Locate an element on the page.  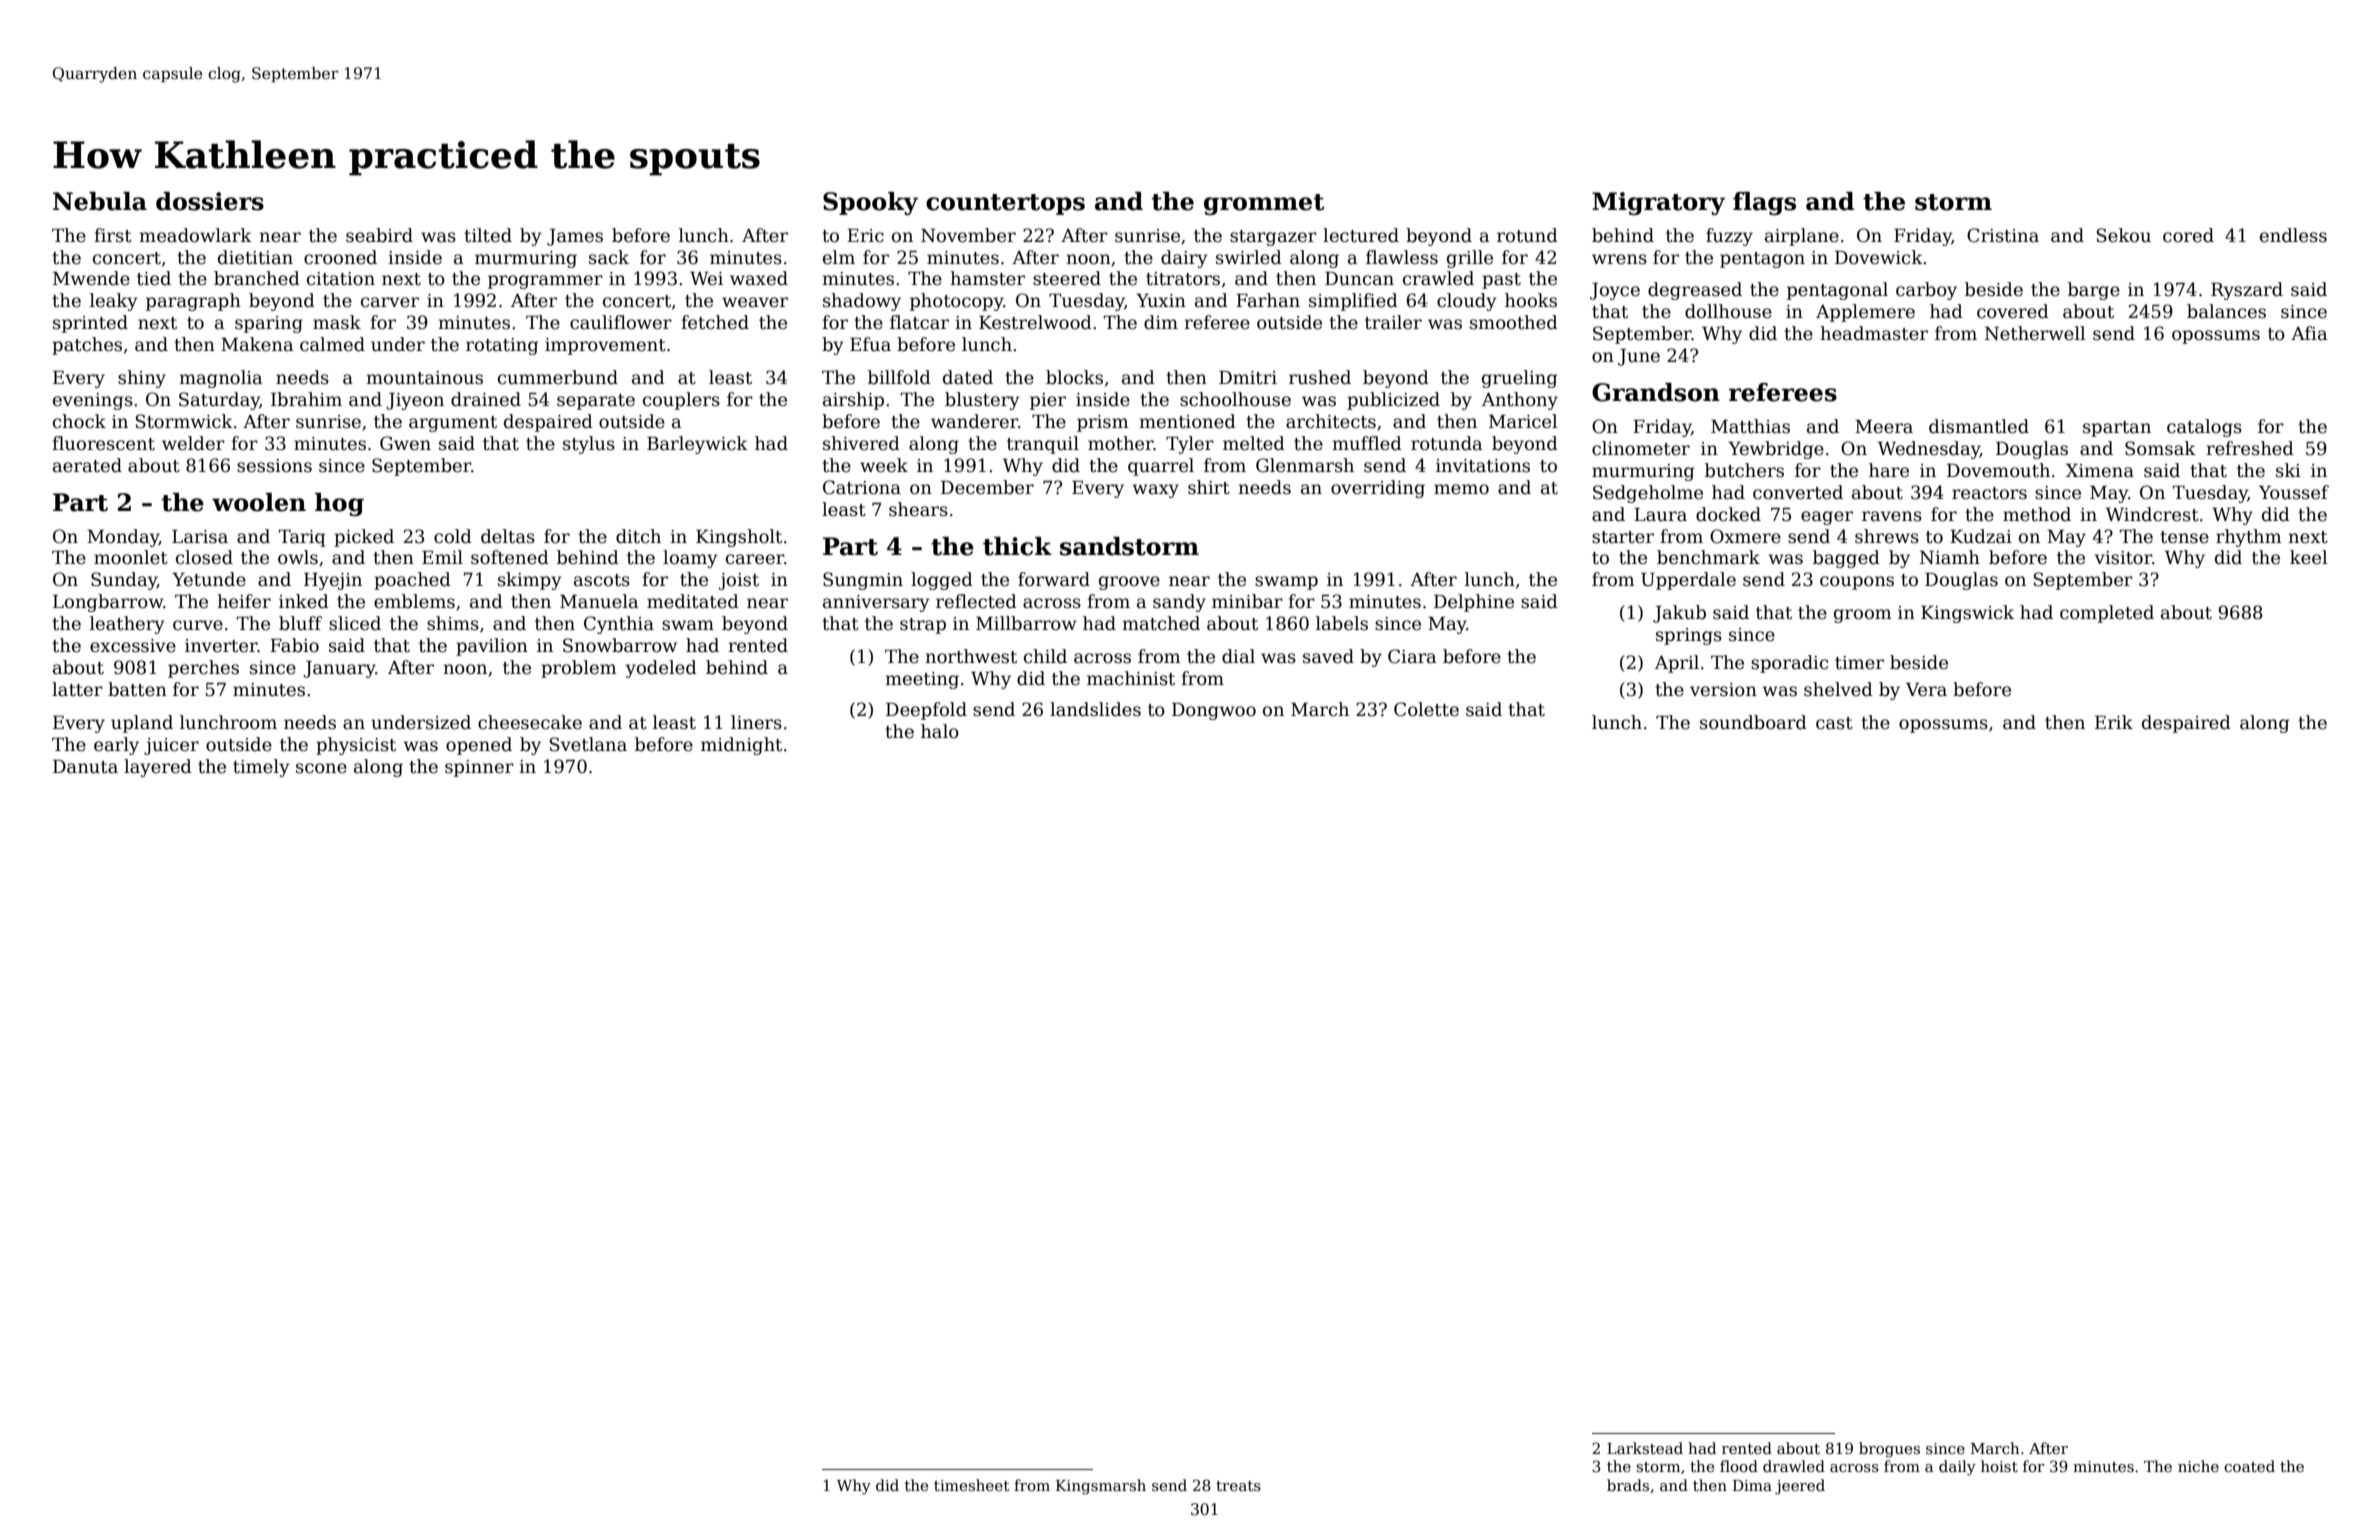
swirled is located at coordinates (1249, 257).
